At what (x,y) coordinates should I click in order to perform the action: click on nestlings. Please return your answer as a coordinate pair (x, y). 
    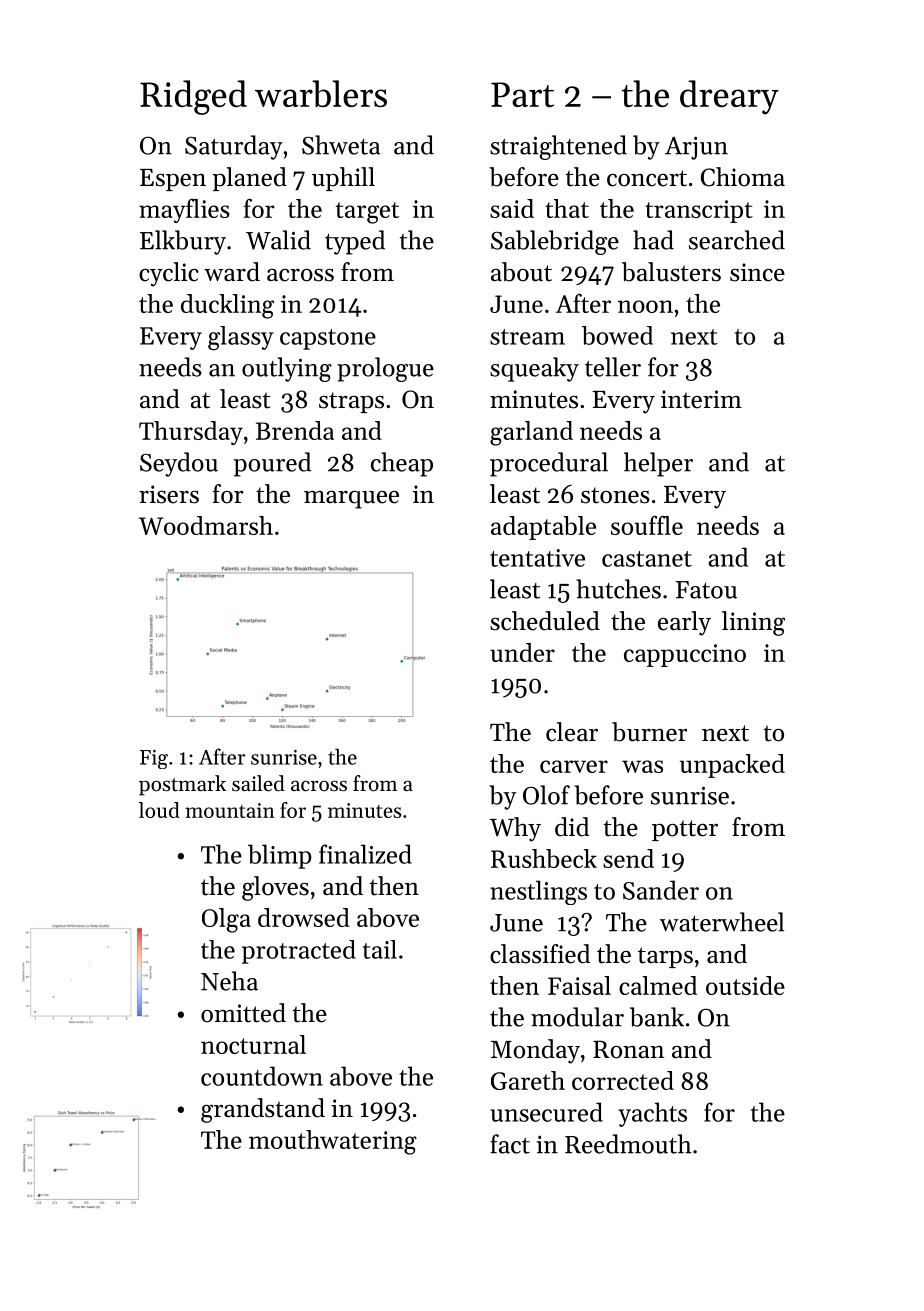
    Looking at the image, I should click on (538, 892).
